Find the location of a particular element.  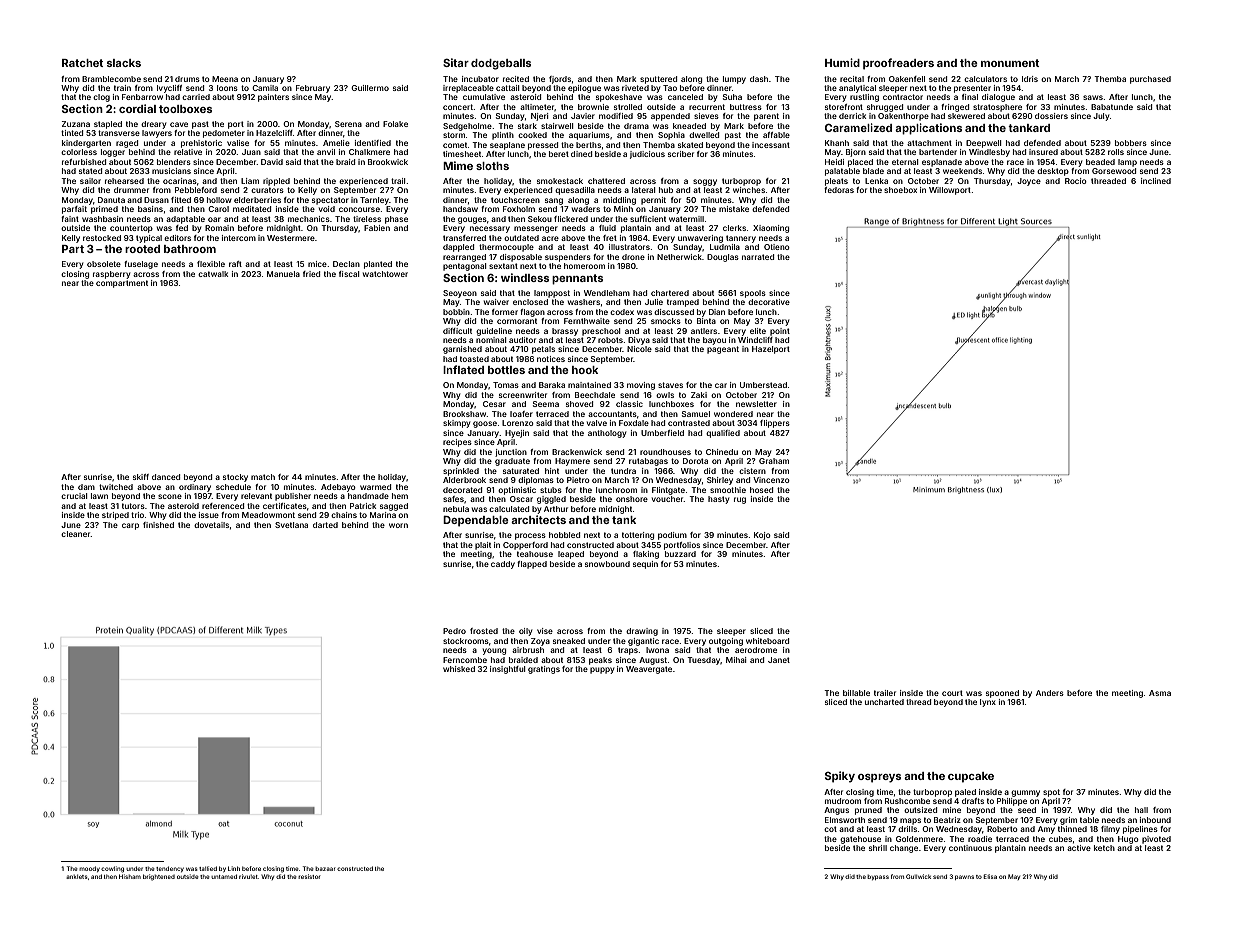

fjords is located at coordinates (560, 80).
